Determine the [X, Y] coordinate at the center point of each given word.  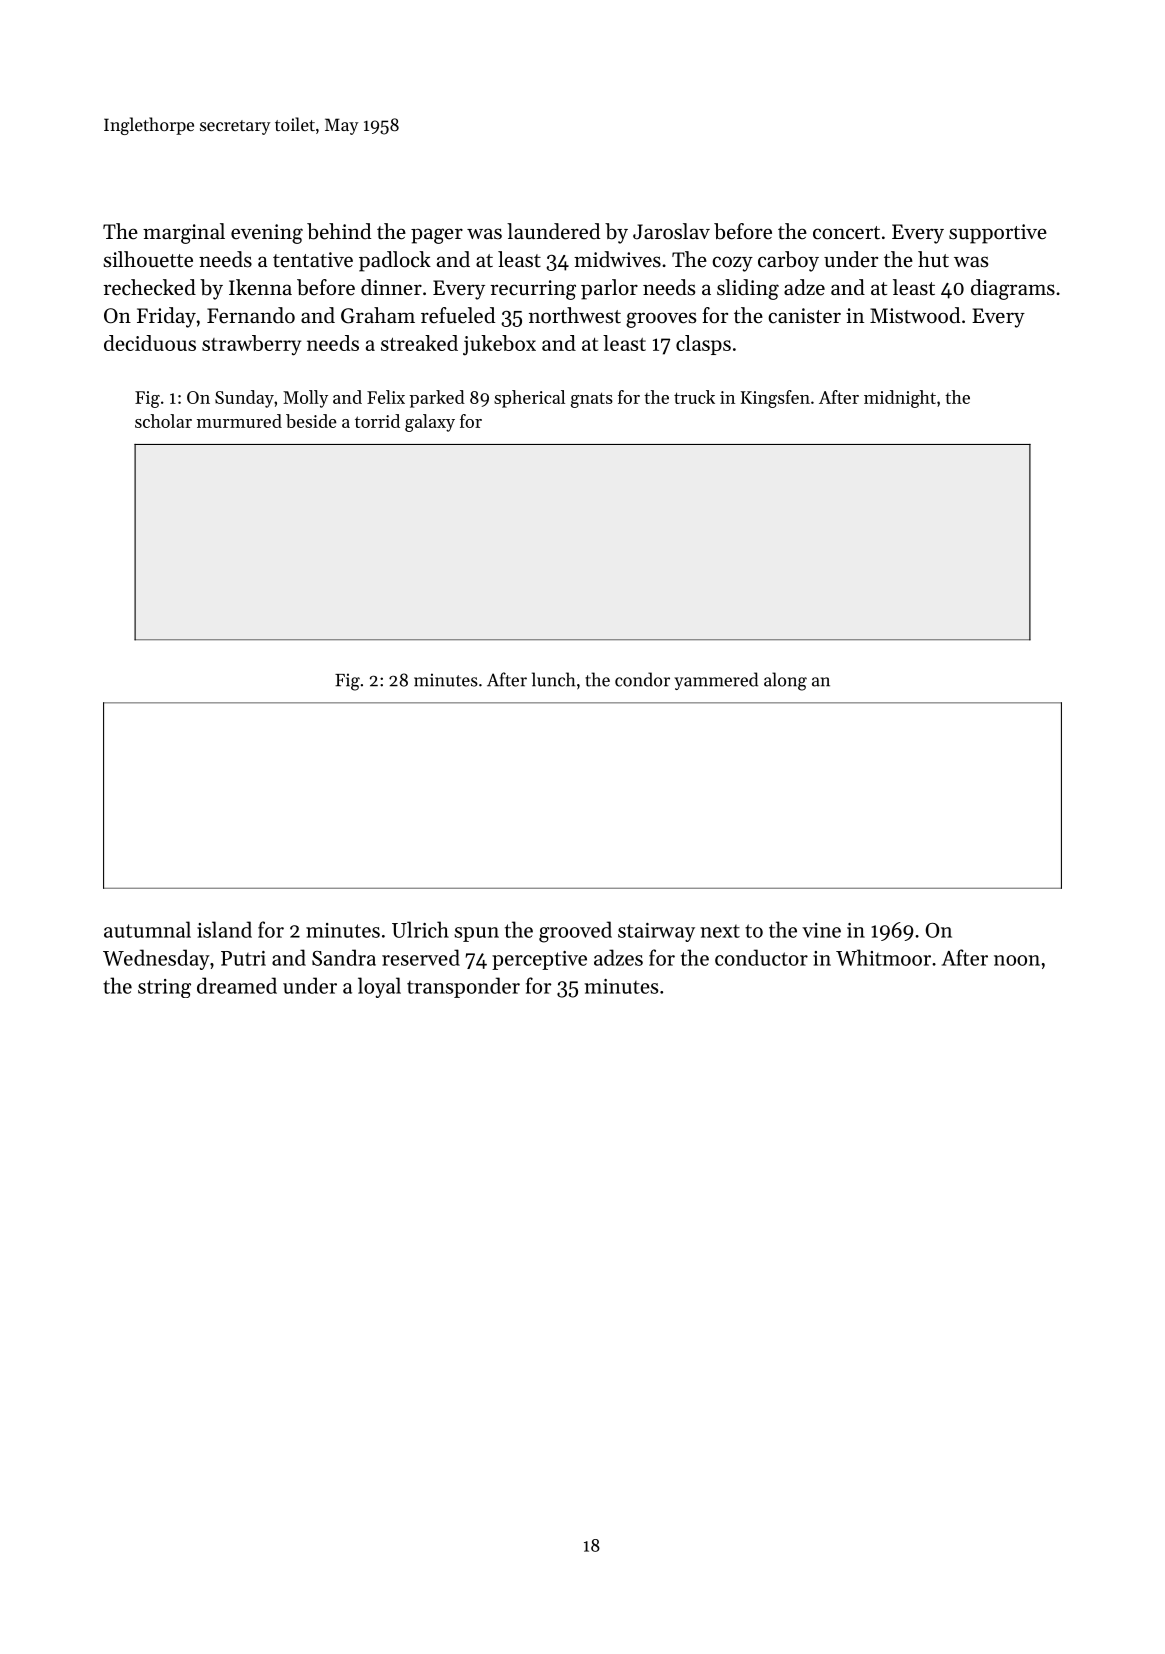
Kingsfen [775, 399]
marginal [184, 233]
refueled [458, 315]
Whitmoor [883, 957]
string [164, 988]
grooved [575, 932]
